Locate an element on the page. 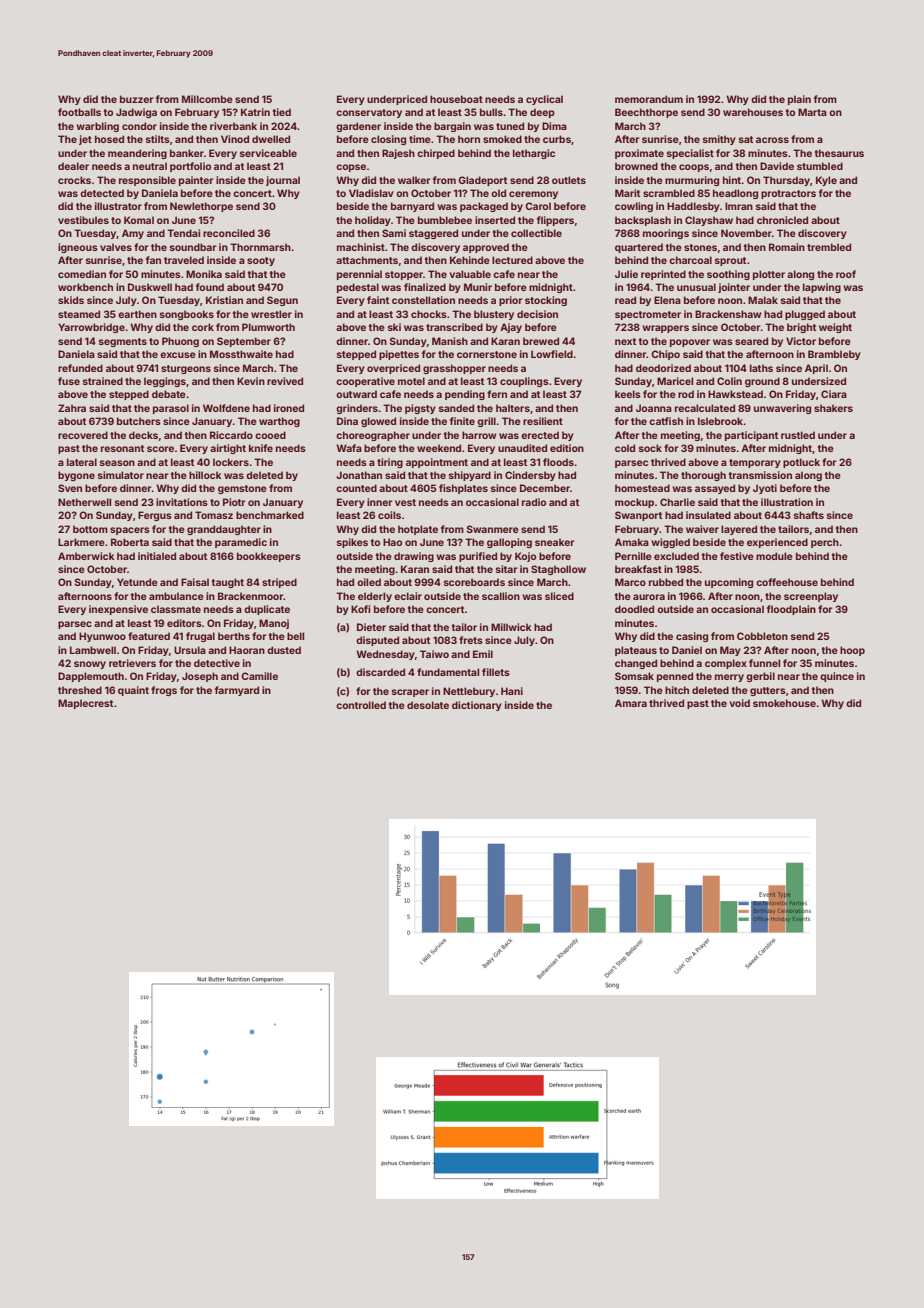  neutral is located at coordinates (150, 166).
